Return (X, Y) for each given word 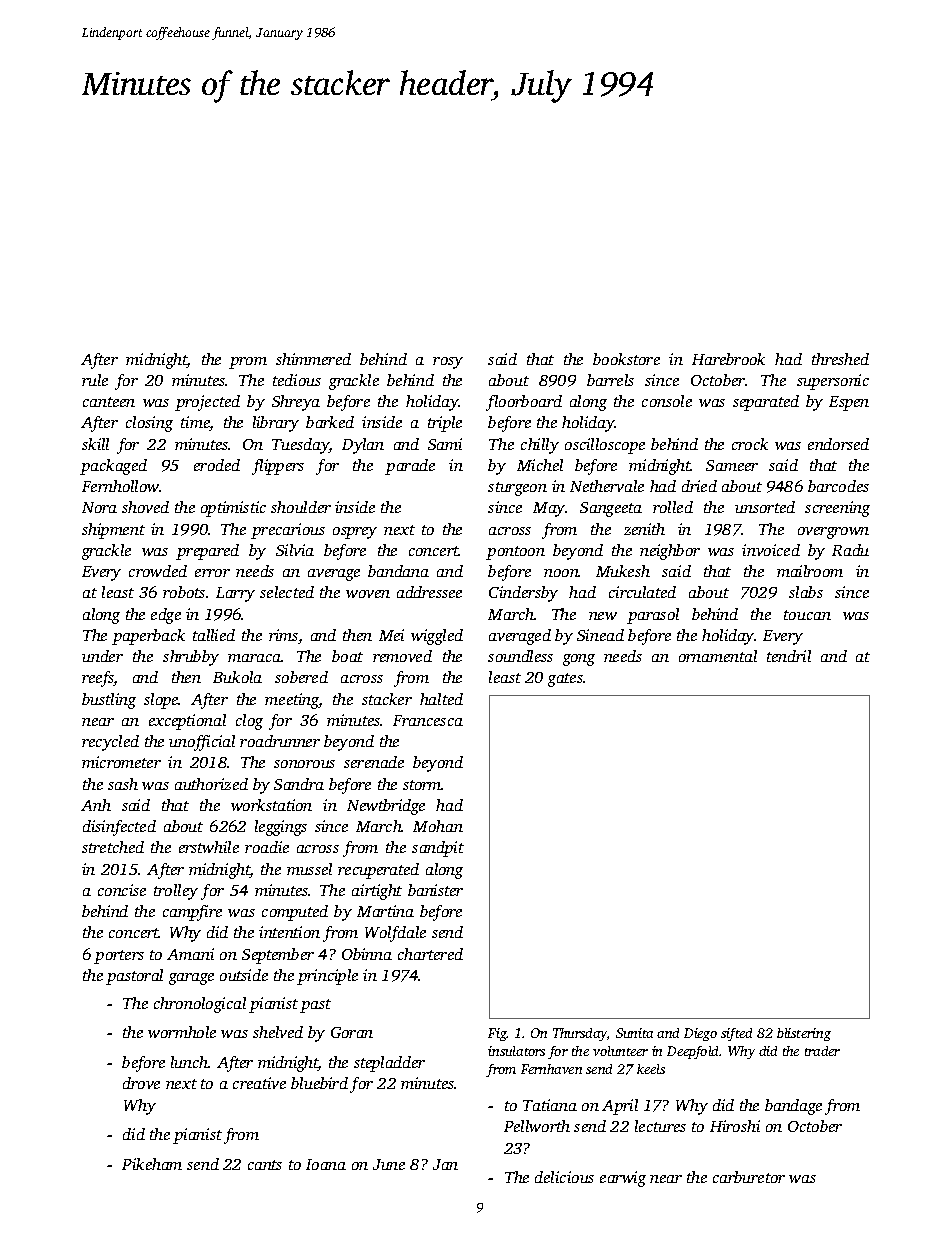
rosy (448, 363)
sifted (736, 1034)
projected (207, 403)
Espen (849, 403)
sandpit (438, 849)
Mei (391, 635)
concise (122, 890)
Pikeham (152, 1164)
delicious (564, 1177)
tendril (789, 656)
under (102, 656)
